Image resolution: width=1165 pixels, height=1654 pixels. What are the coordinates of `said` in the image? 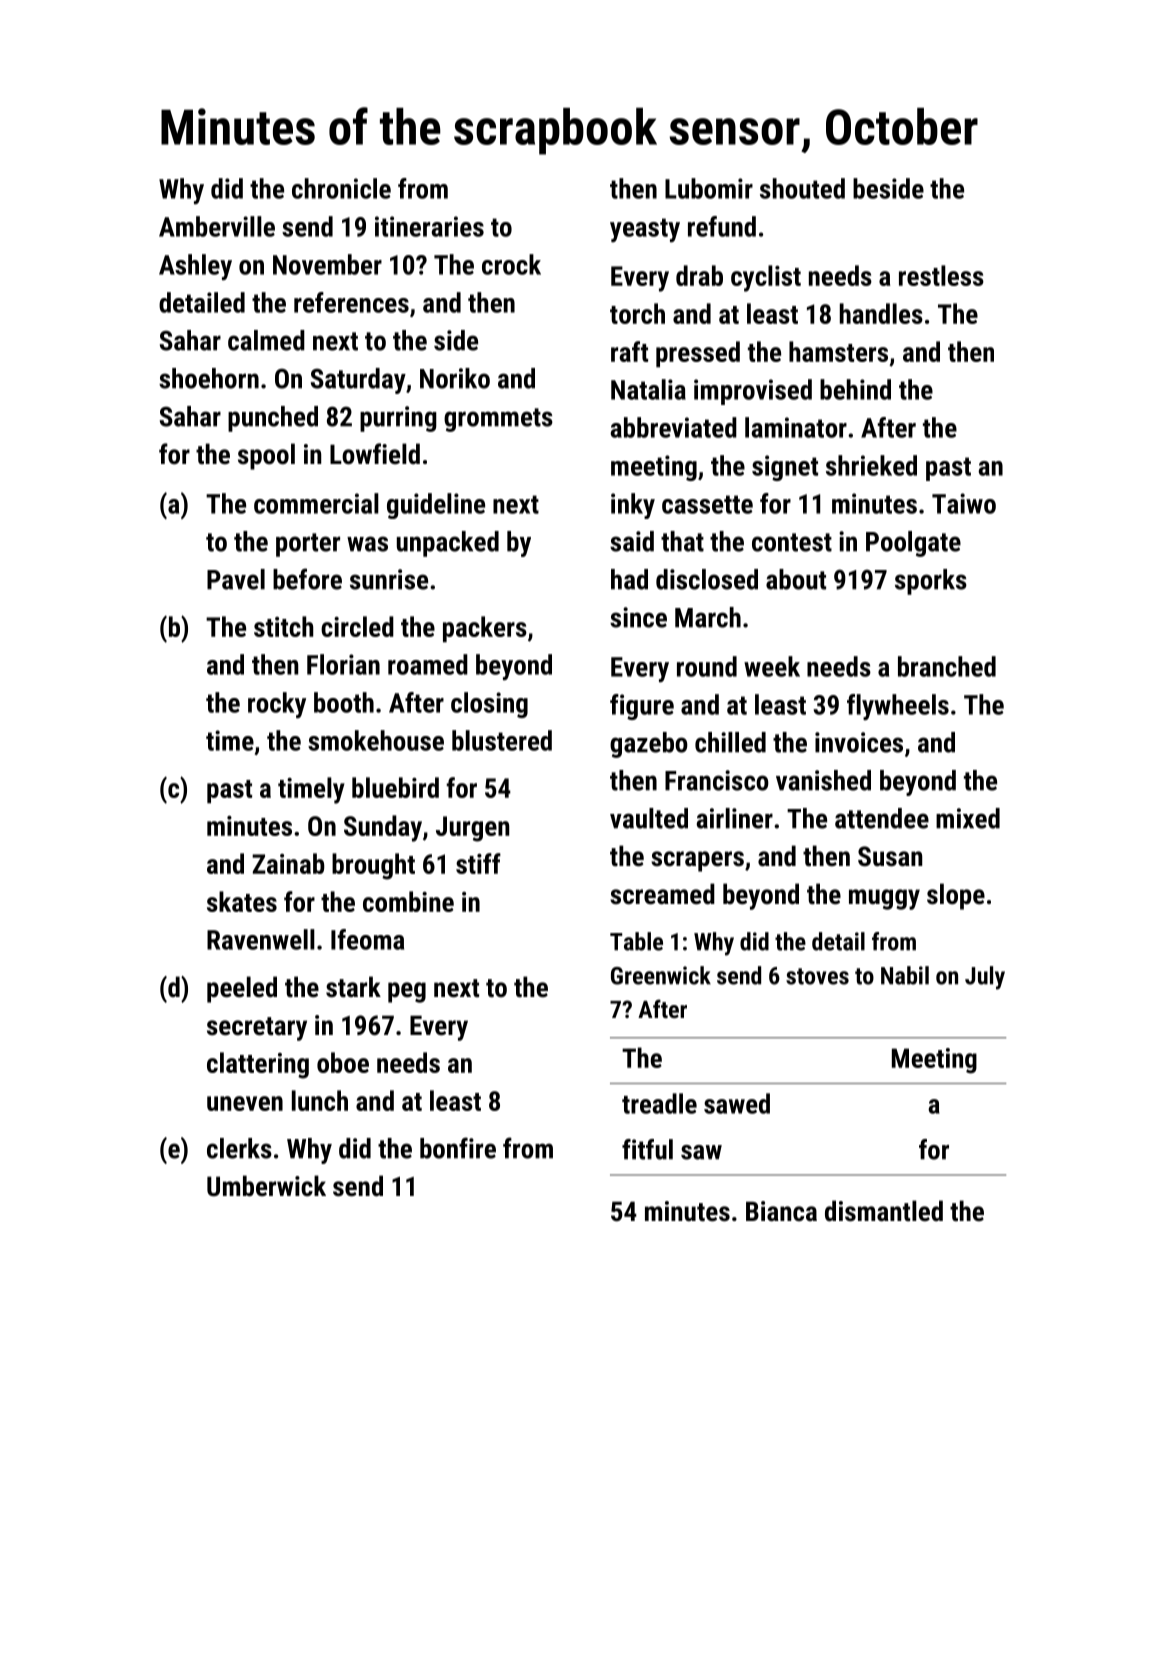 It's located at (632, 541).
